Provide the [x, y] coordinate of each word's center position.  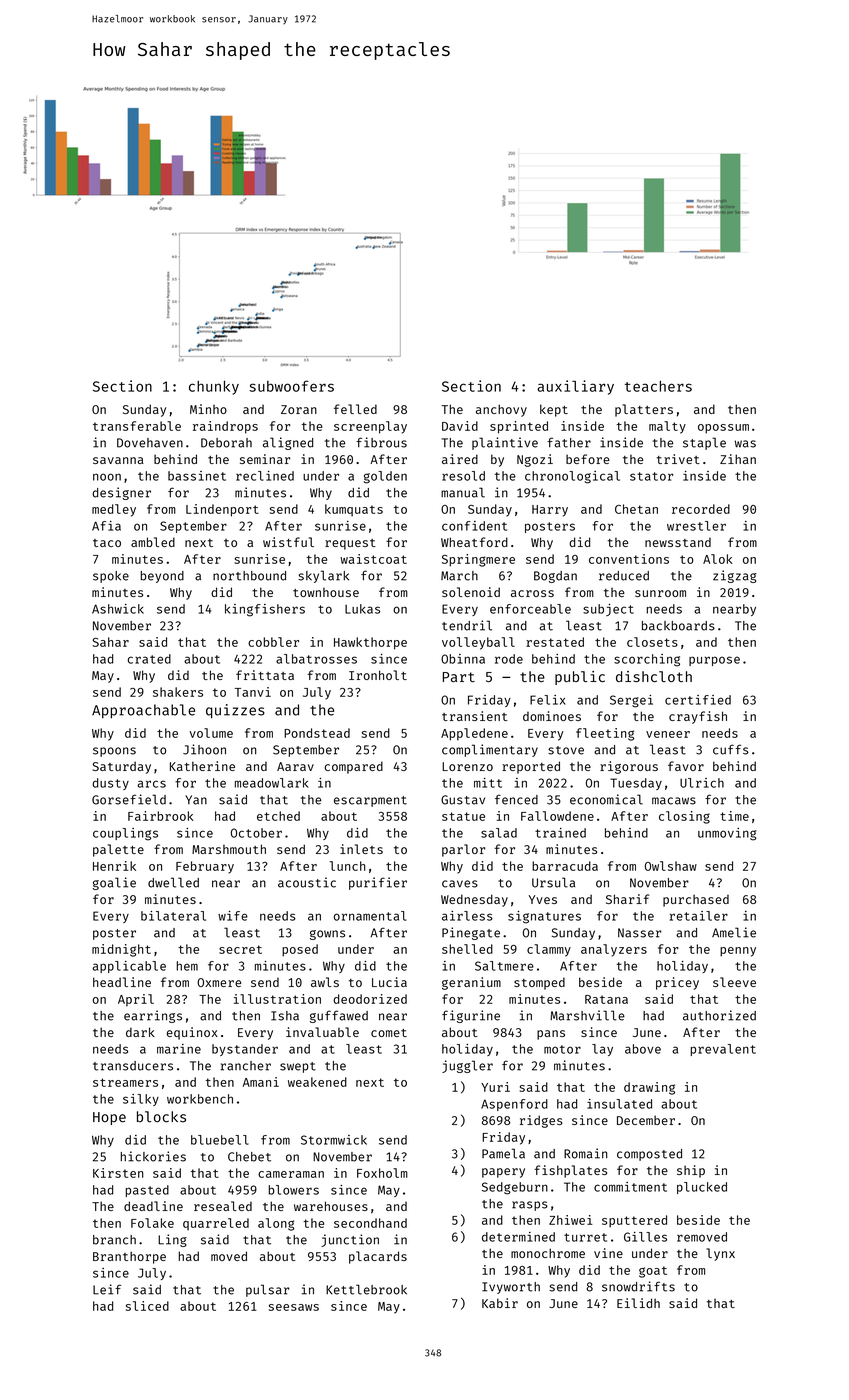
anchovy [501, 410]
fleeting [605, 734]
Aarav [295, 766]
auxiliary [575, 387]
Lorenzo [467, 766]
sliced [147, 1306]
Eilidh [638, 1303]
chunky [214, 388]
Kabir [500, 1303]
